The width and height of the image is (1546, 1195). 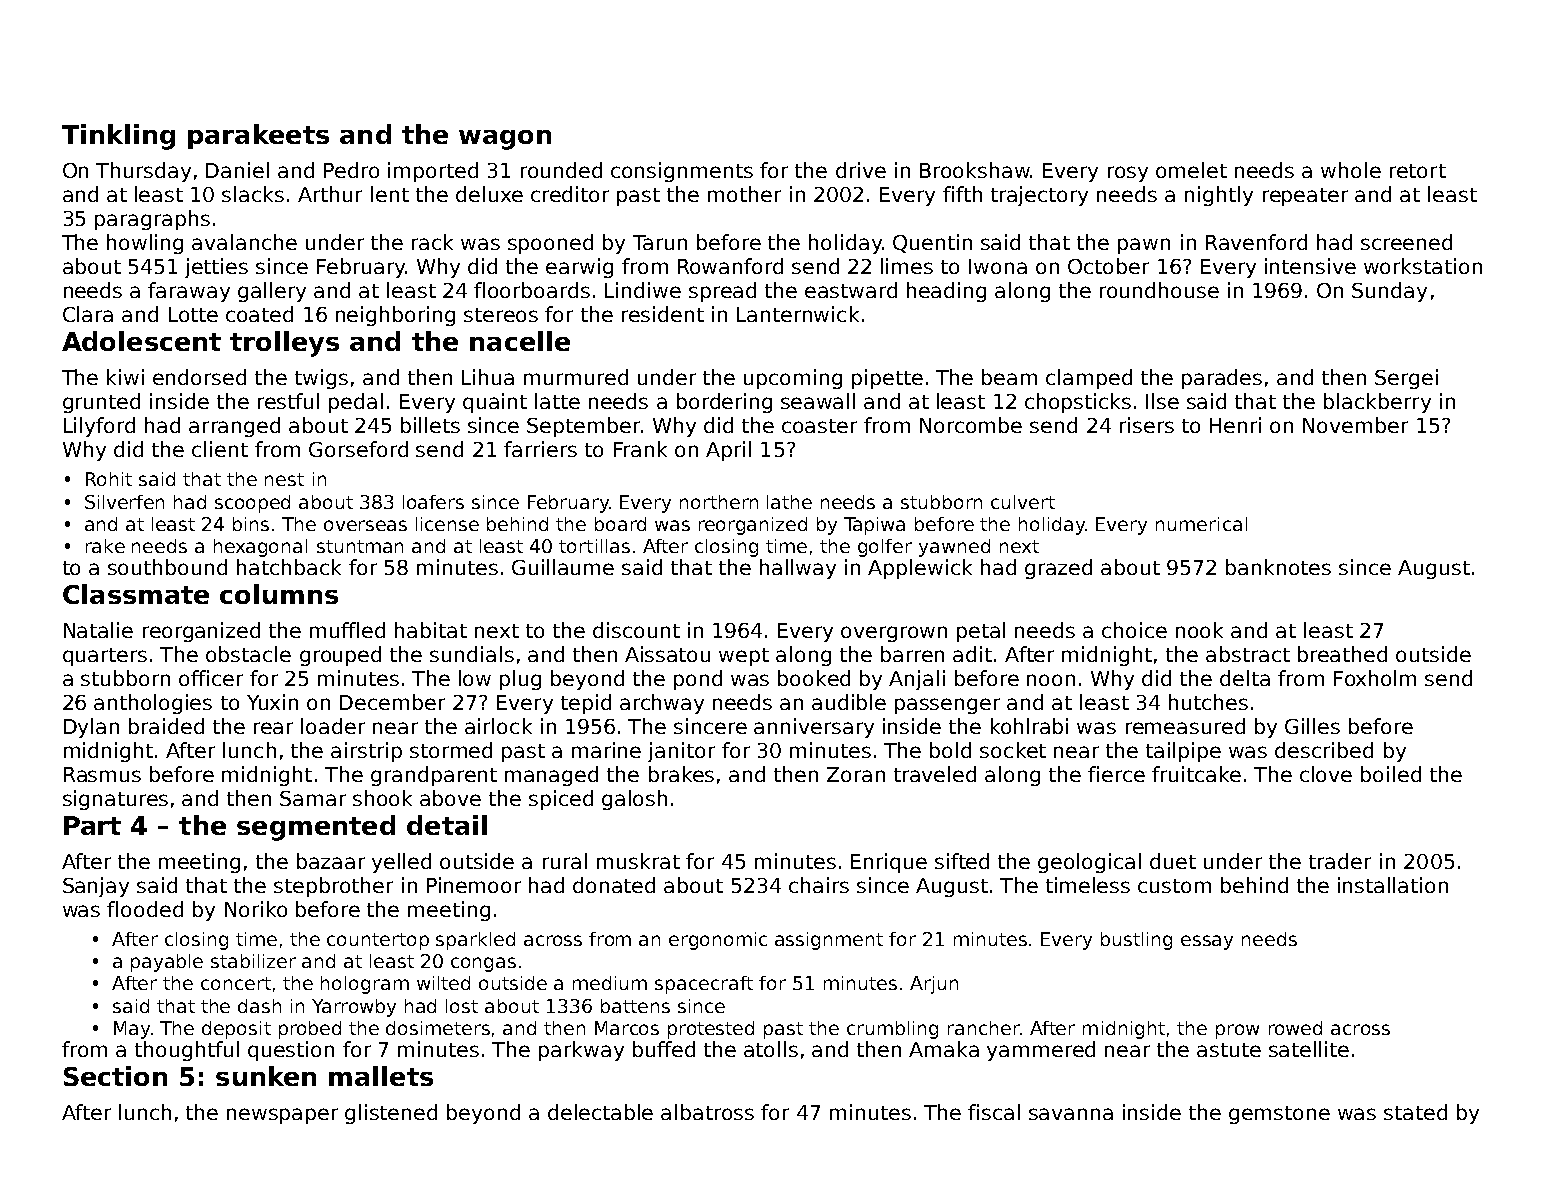 What do you see at coordinates (118, 137) in the image?
I see `Tinkling` at bounding box center [118, 137].
